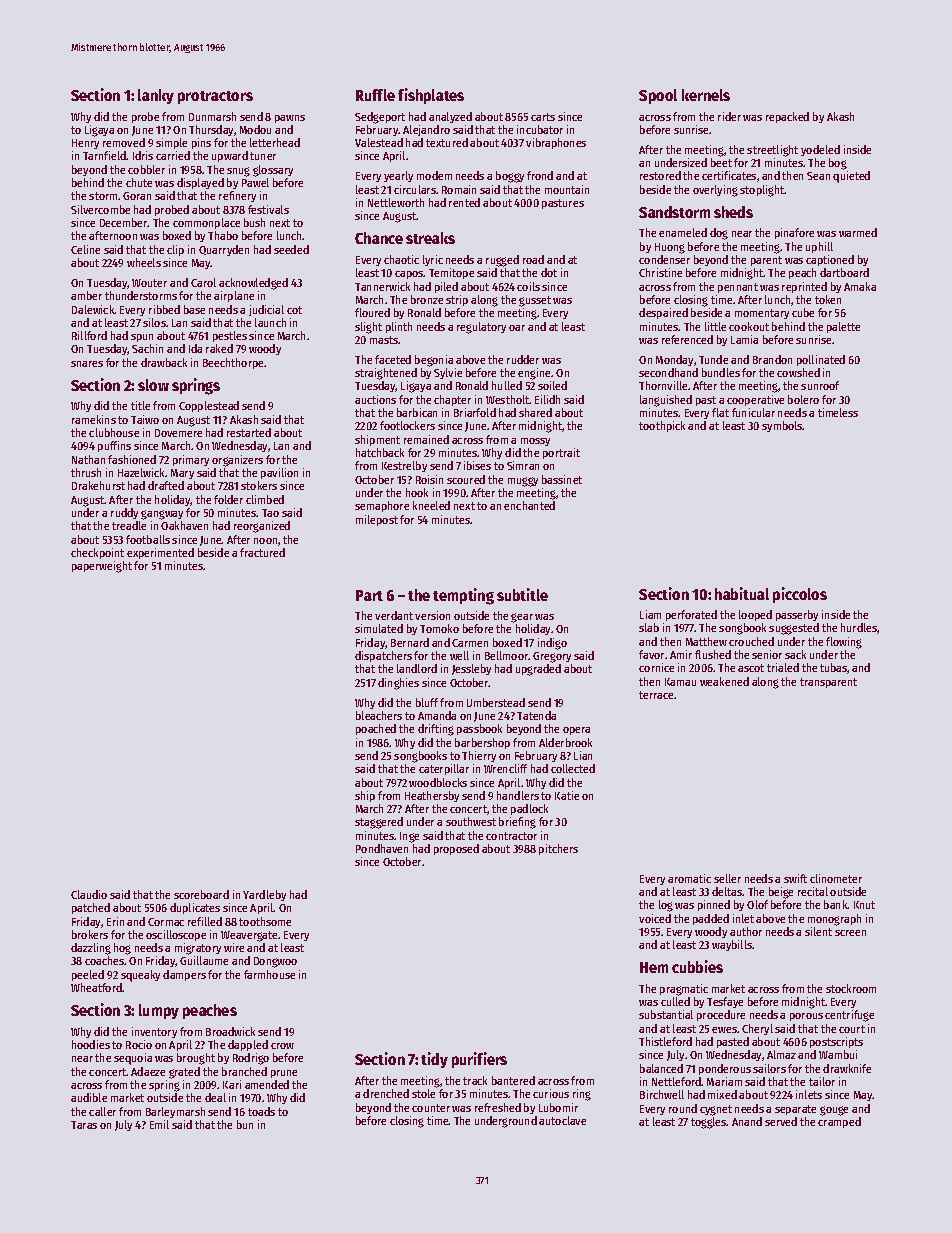 Image resolution: width=952 pixels, height=1233 pixels. Describe the element at coordinates (156, 96) in the screenshot. I see `lanky` at that location.
